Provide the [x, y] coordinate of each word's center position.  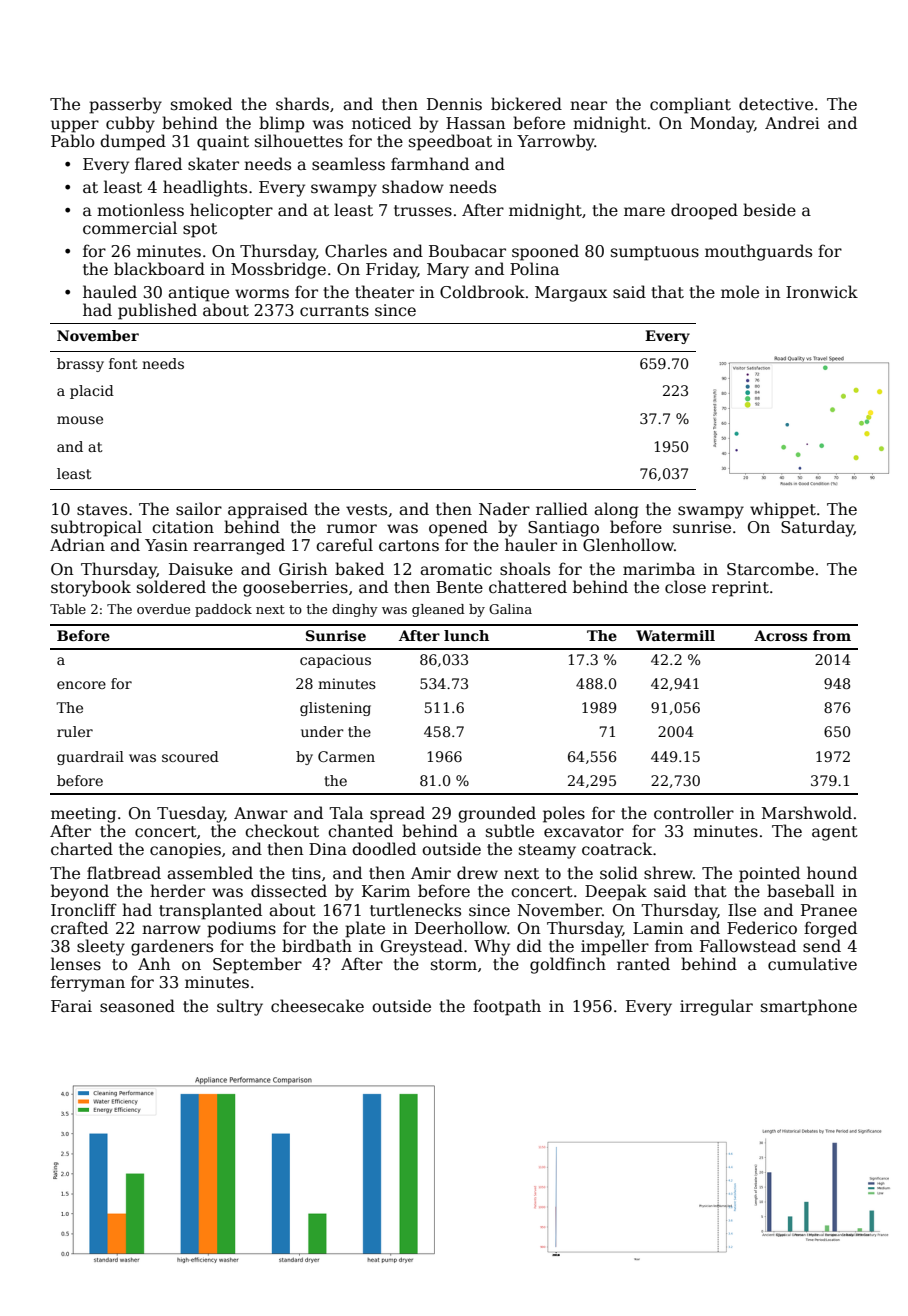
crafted [79, 927]
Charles [356, 251]
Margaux [571, 294]
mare [644, 212]
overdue [163, 609]
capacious [335, 661]
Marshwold [807, 813]
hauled [110, 292]
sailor [199, 509]
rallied [562, 508]
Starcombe [770, 569]
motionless [140, 210]
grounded [497, 814]
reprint [740, 589]
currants [334, 311]
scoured [190, 756]
